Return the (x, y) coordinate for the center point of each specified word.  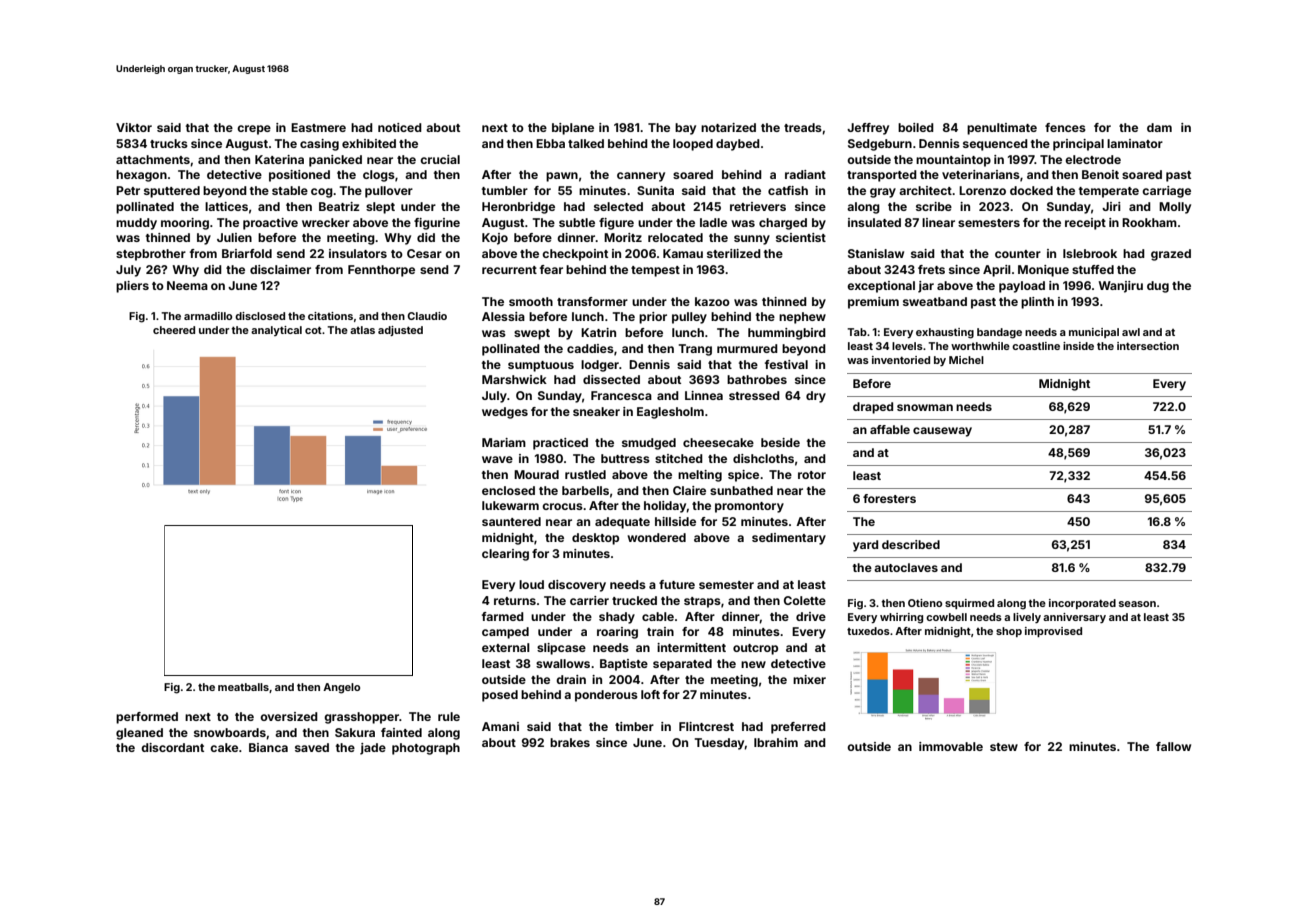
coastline (1036, 346)
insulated (874, 222)
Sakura (355, 732)
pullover (389, 192)
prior (653, 318)
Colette (805, 600)
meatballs (243, 687)
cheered (174, 330)
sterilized (734, 253)
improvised (1053, 632)
